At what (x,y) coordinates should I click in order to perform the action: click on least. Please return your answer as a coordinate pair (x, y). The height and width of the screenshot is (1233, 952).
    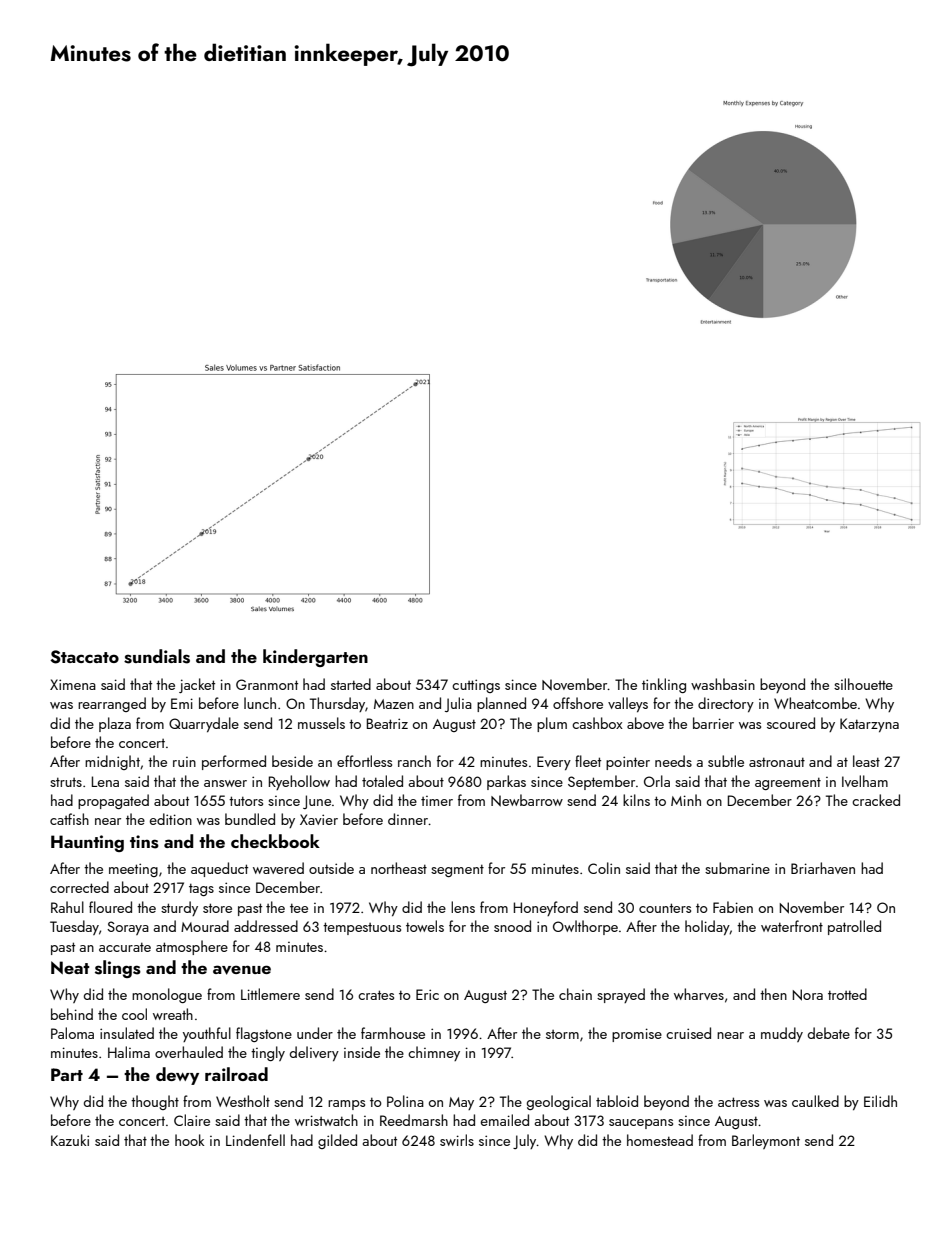
    Looking at the image, I should click on (866, 761).
